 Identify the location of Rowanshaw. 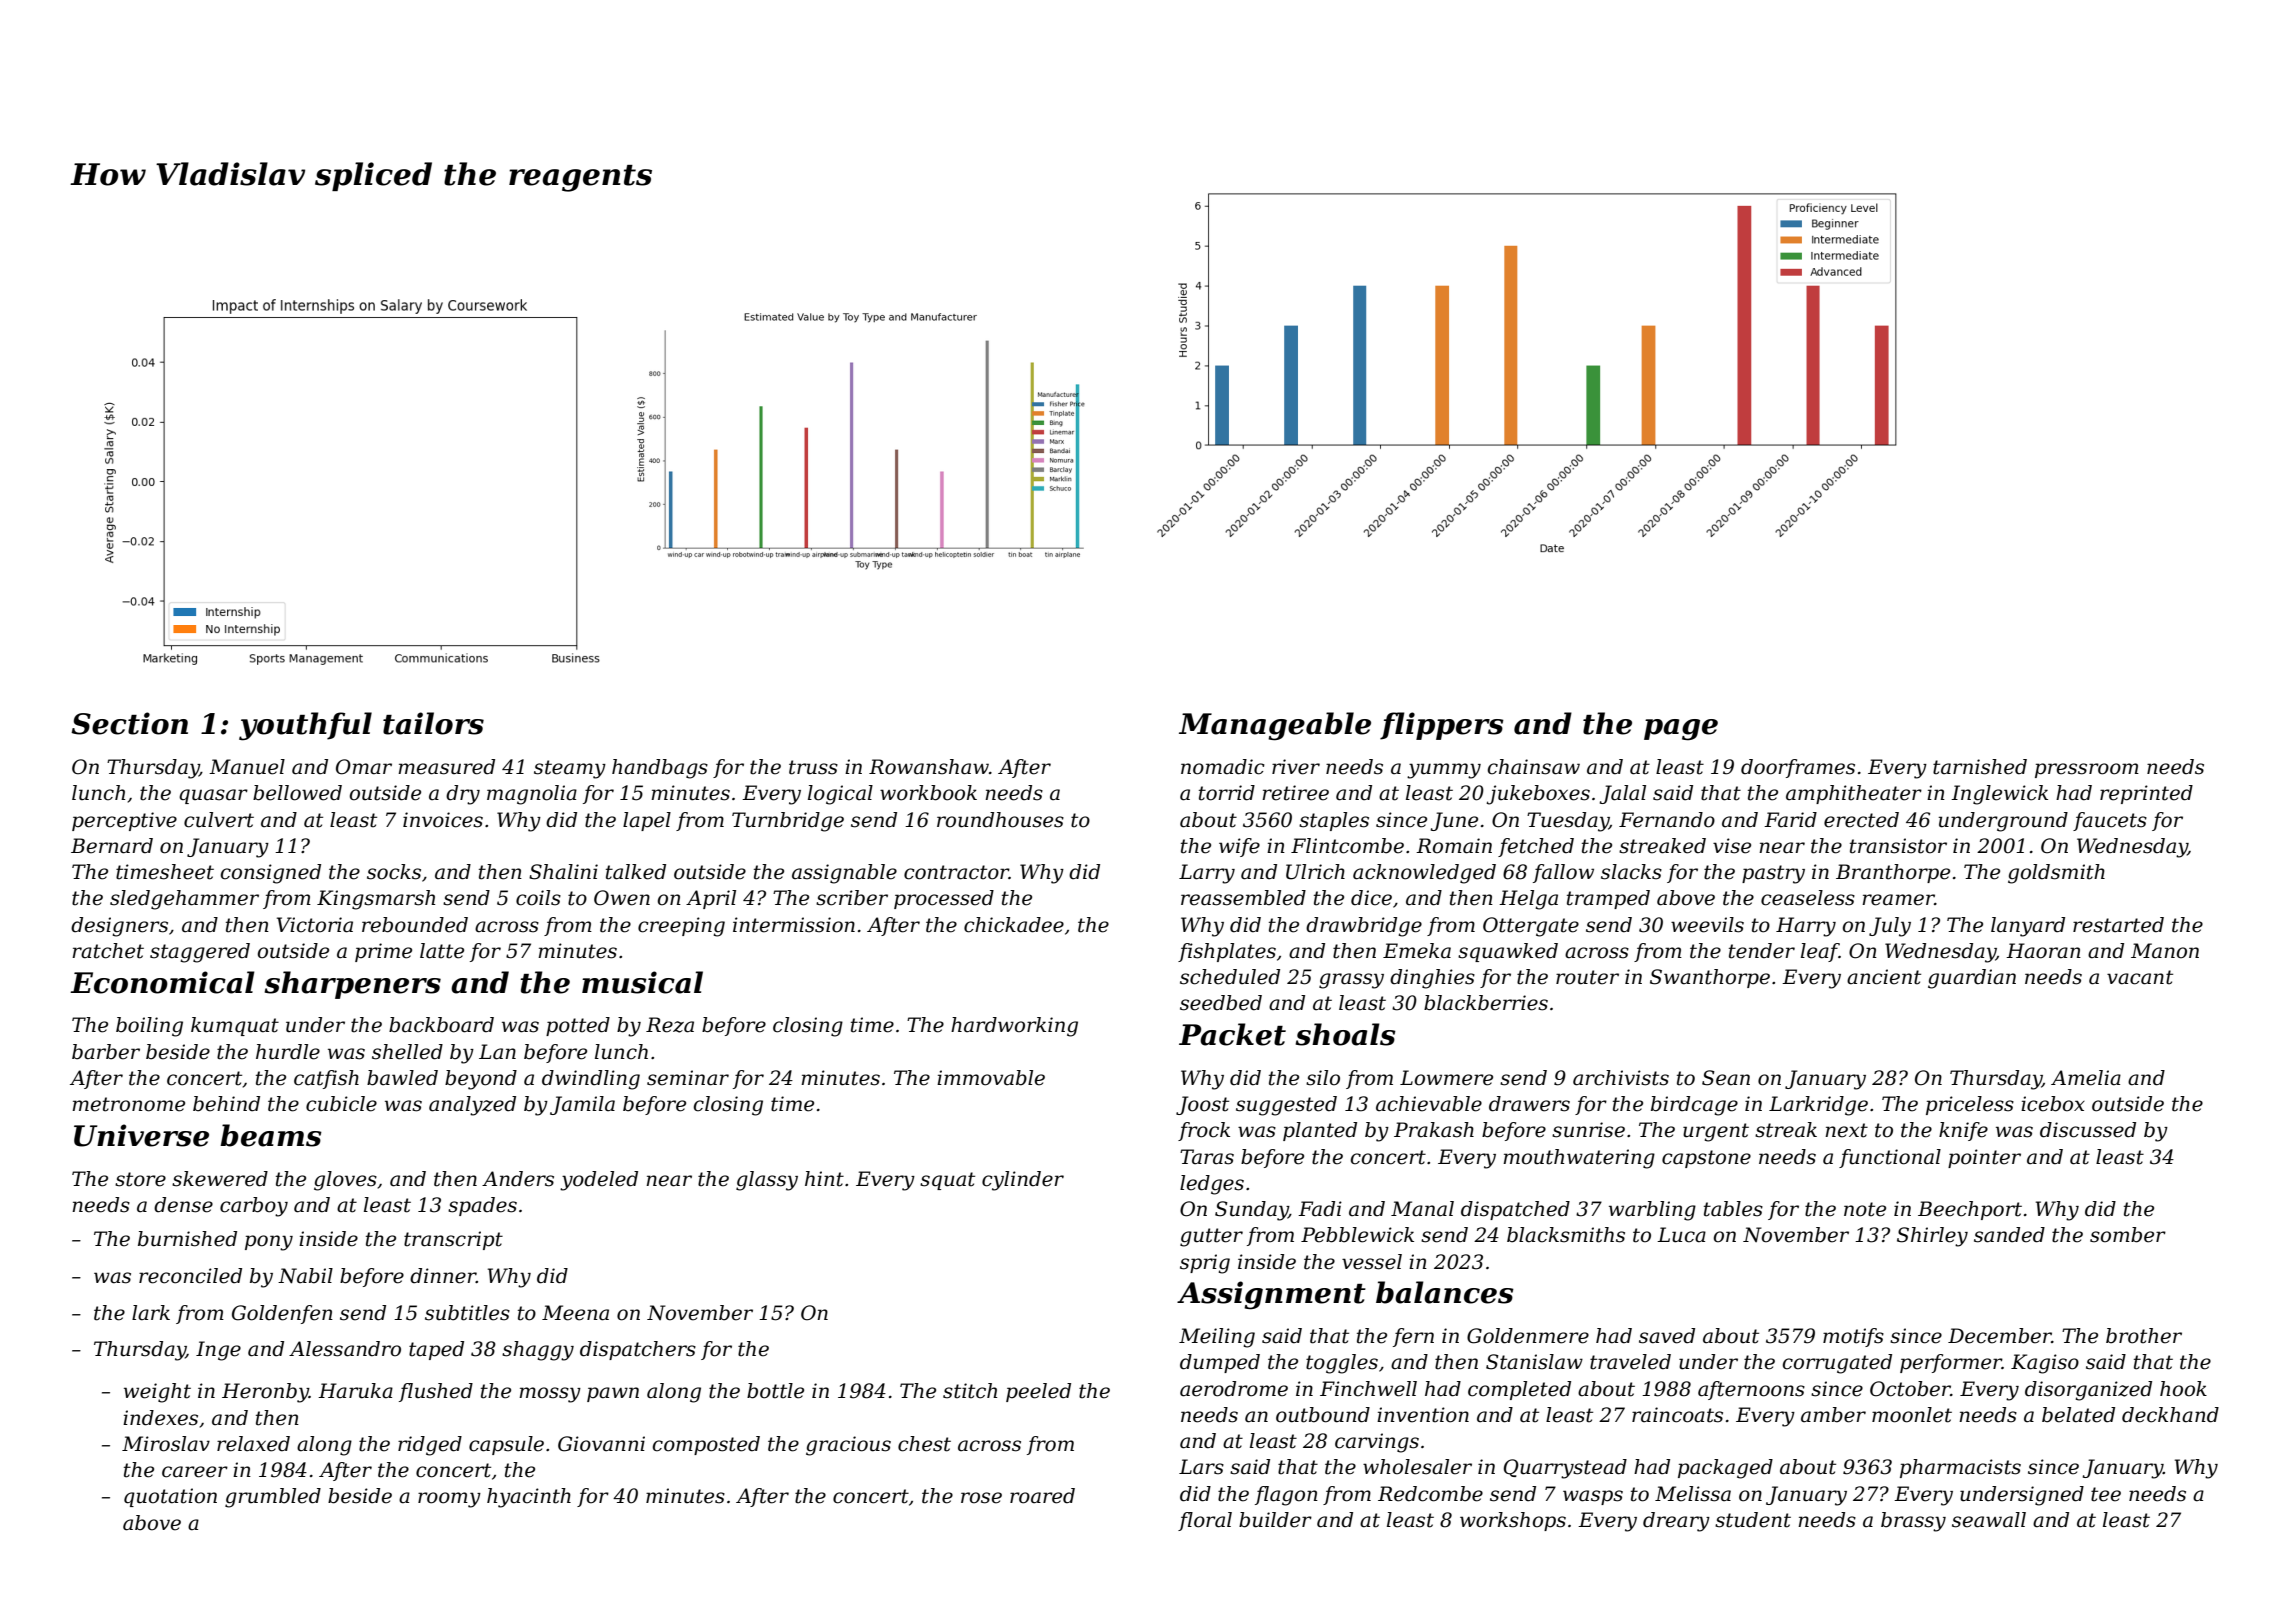
(929, 767).
